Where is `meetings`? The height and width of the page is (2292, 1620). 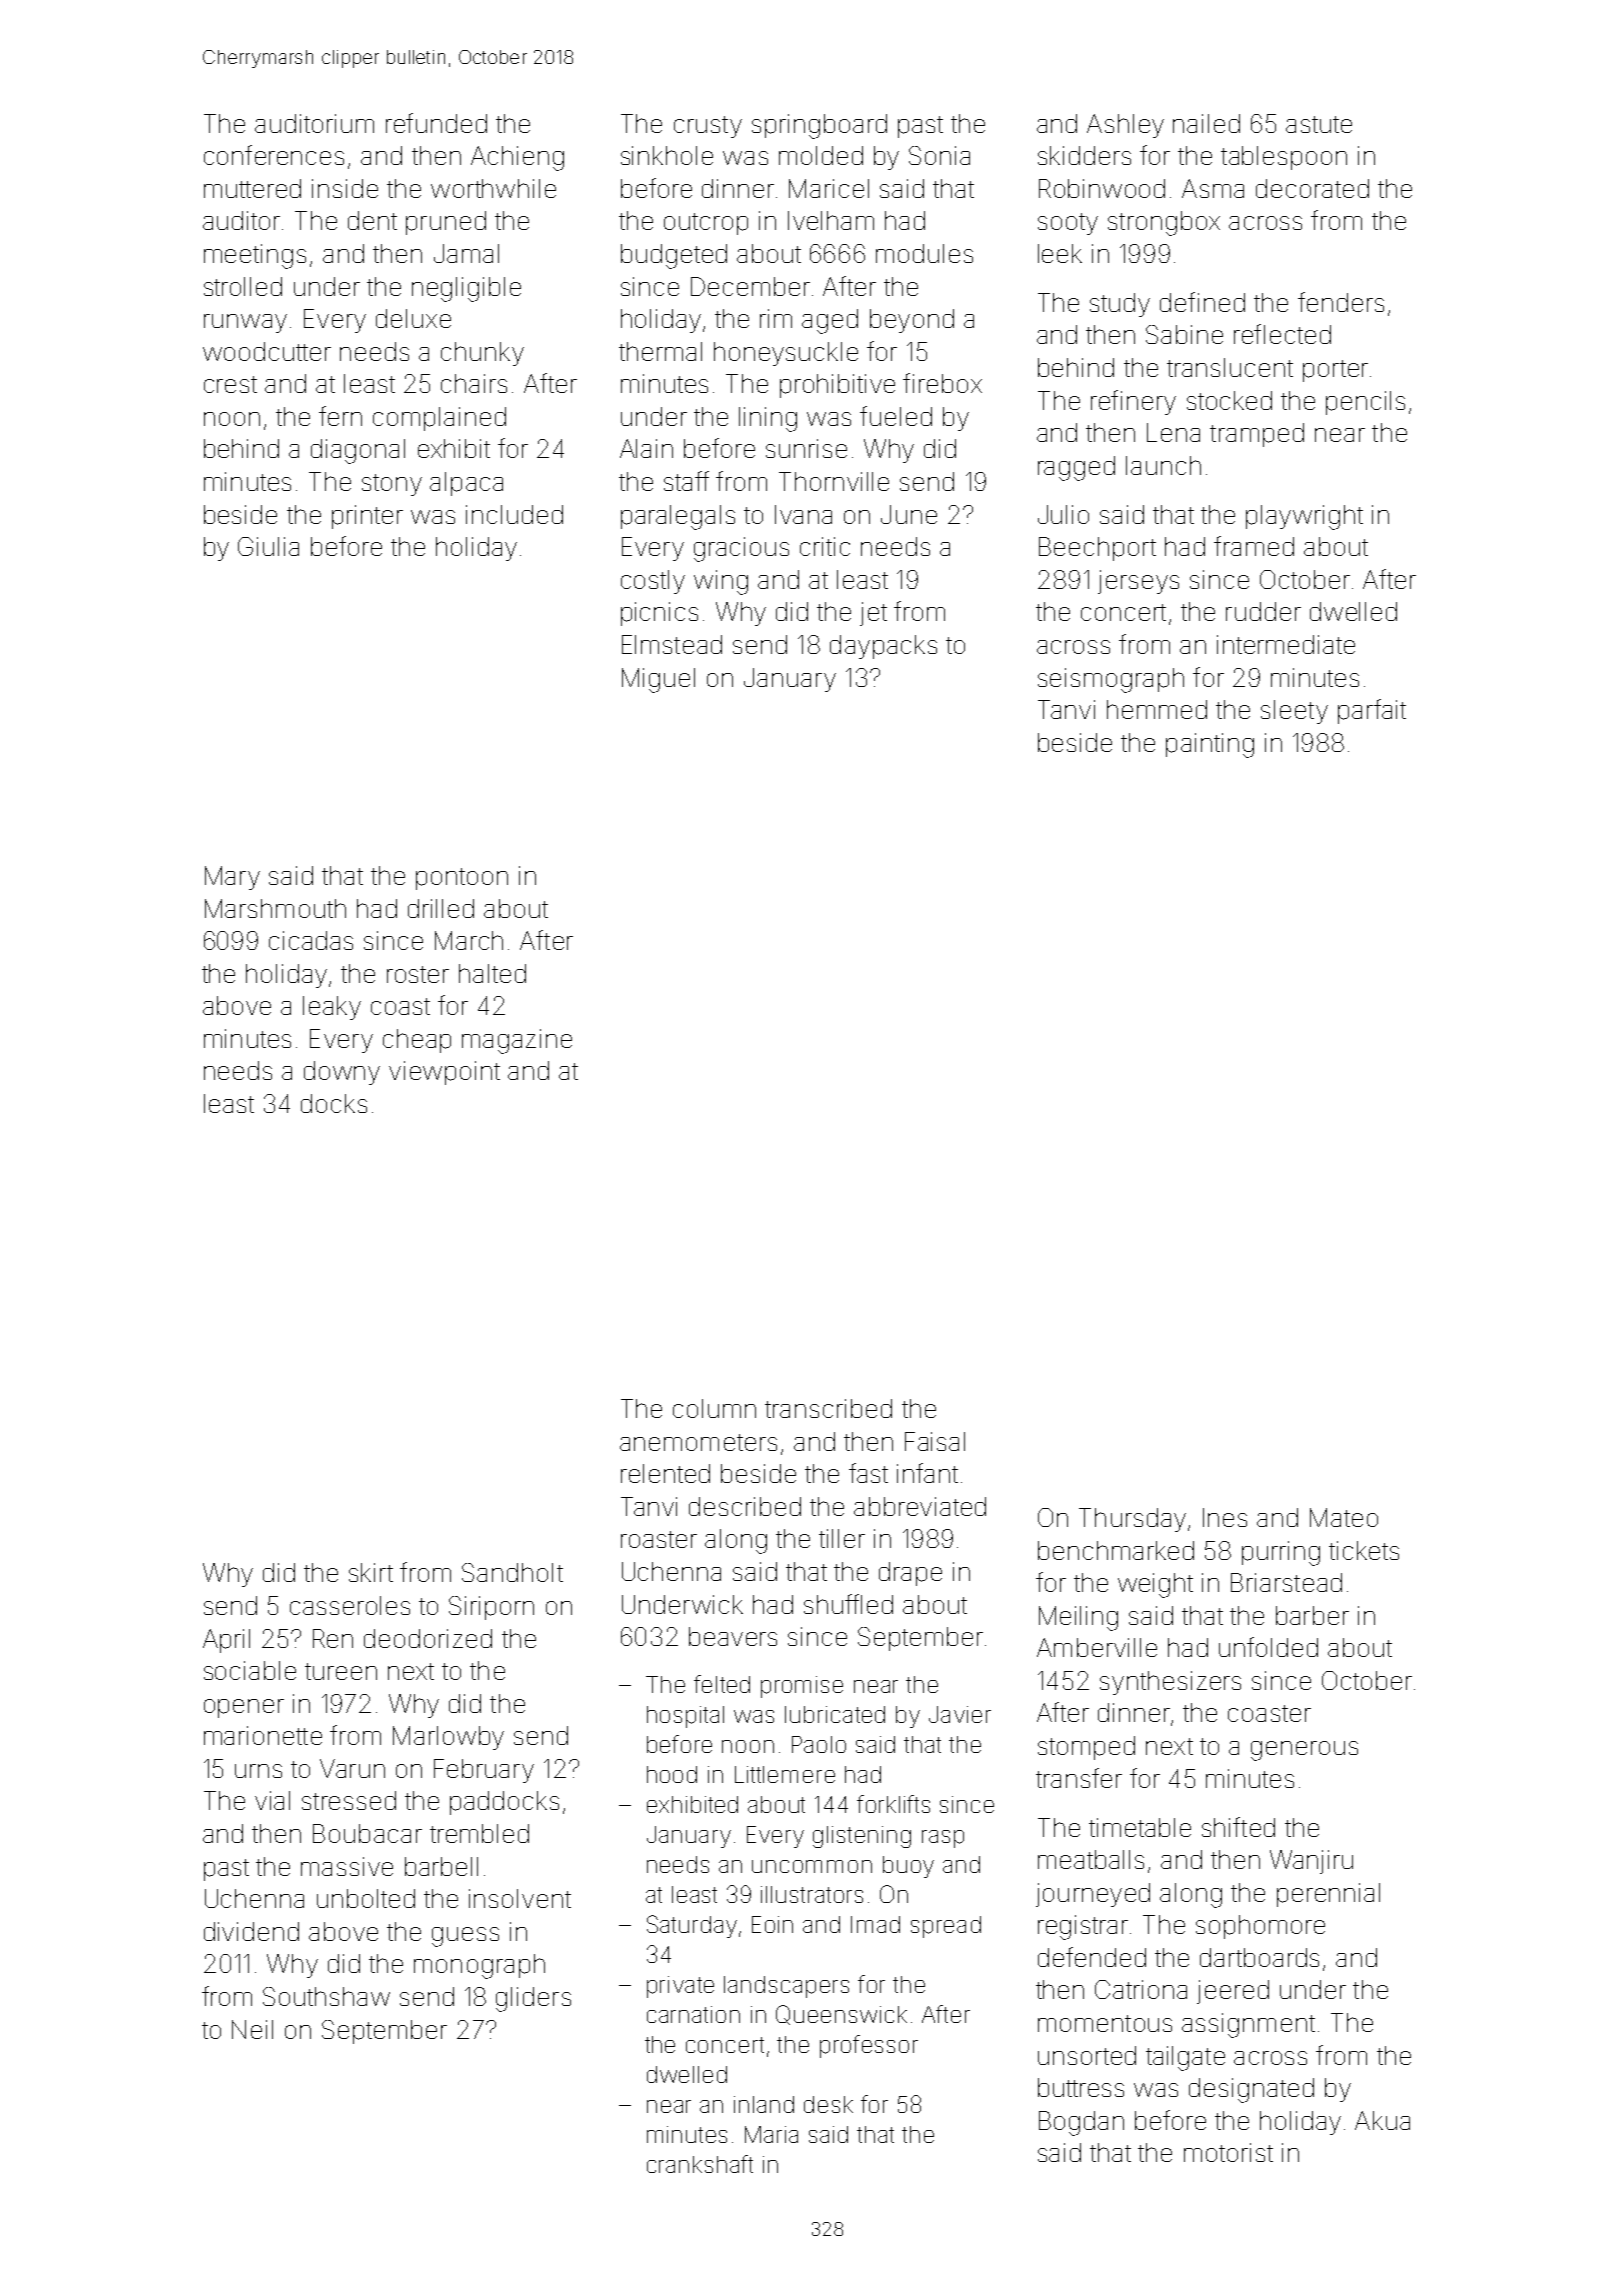 meetings is located at coordinates (255, 256).
